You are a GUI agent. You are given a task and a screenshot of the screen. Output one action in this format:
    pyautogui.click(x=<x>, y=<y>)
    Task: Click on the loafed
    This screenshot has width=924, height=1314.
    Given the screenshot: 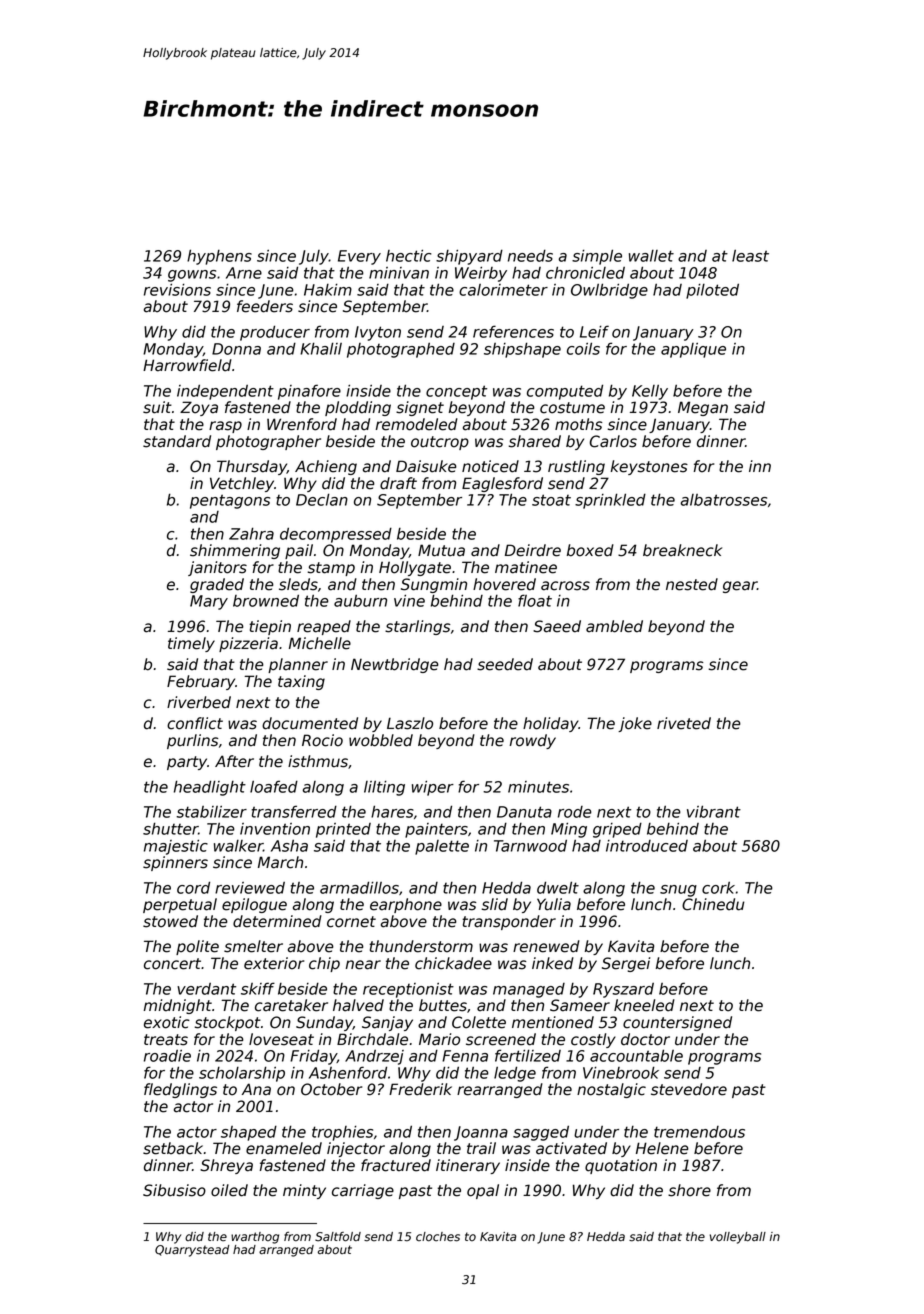 What is the action you would take?
    pyautogui.click(x=274, y=786)
